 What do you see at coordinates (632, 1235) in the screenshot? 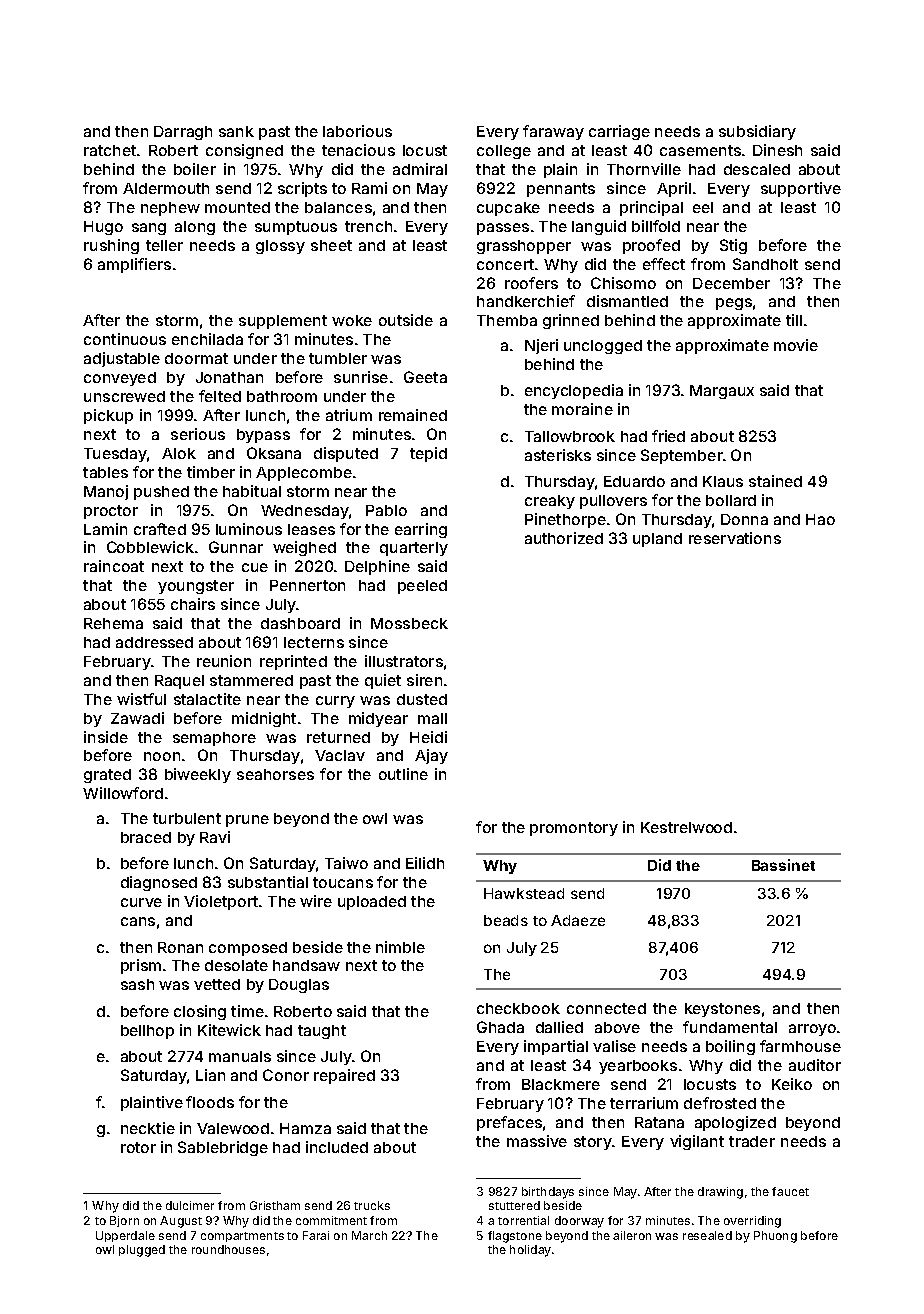
I see `aileron` at bounding box center [632, 1235].
